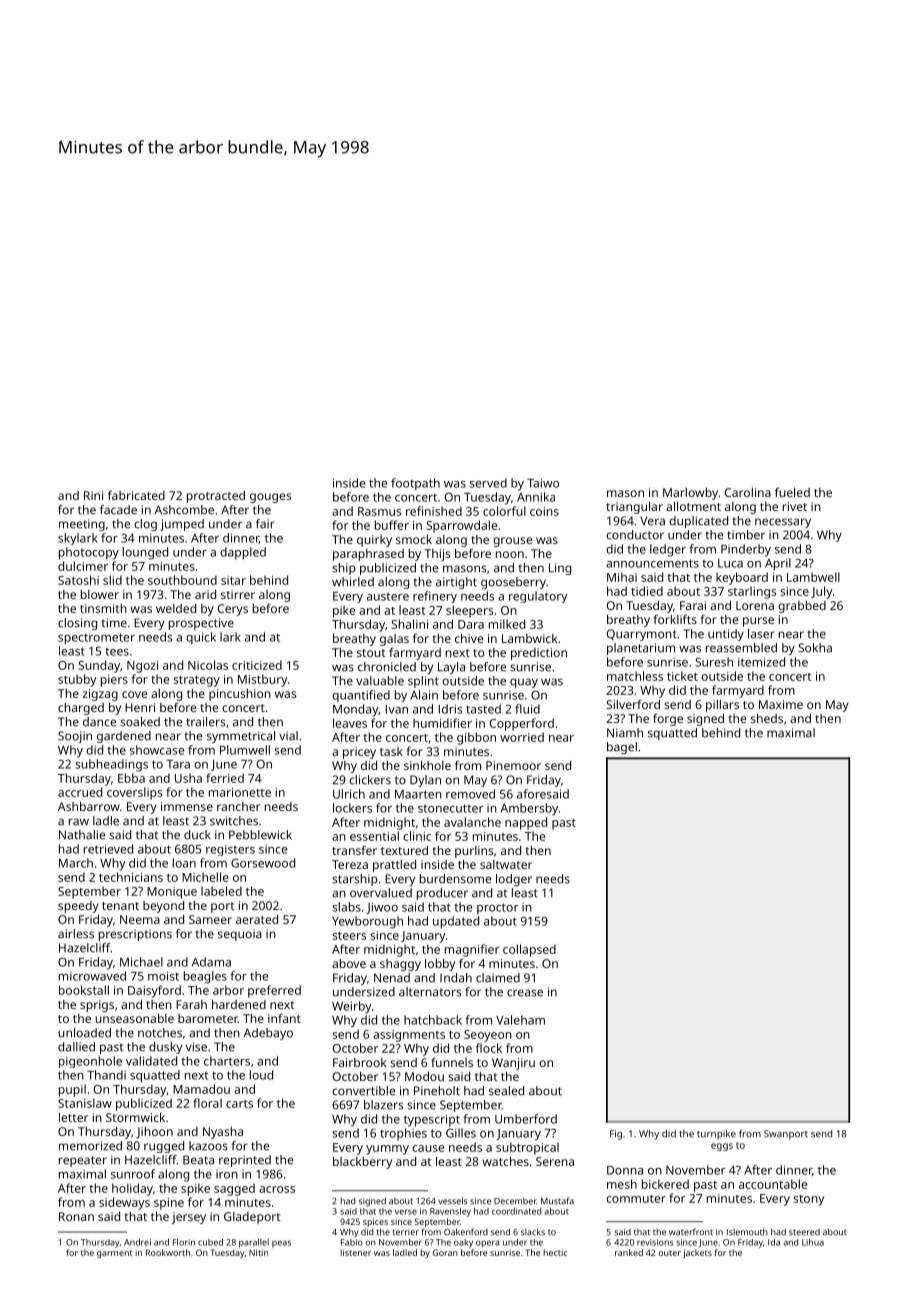 This document has width=908, height=1316. Describe the element at coordinates (633, 704) in the document. I see `Silverford` at that location.
